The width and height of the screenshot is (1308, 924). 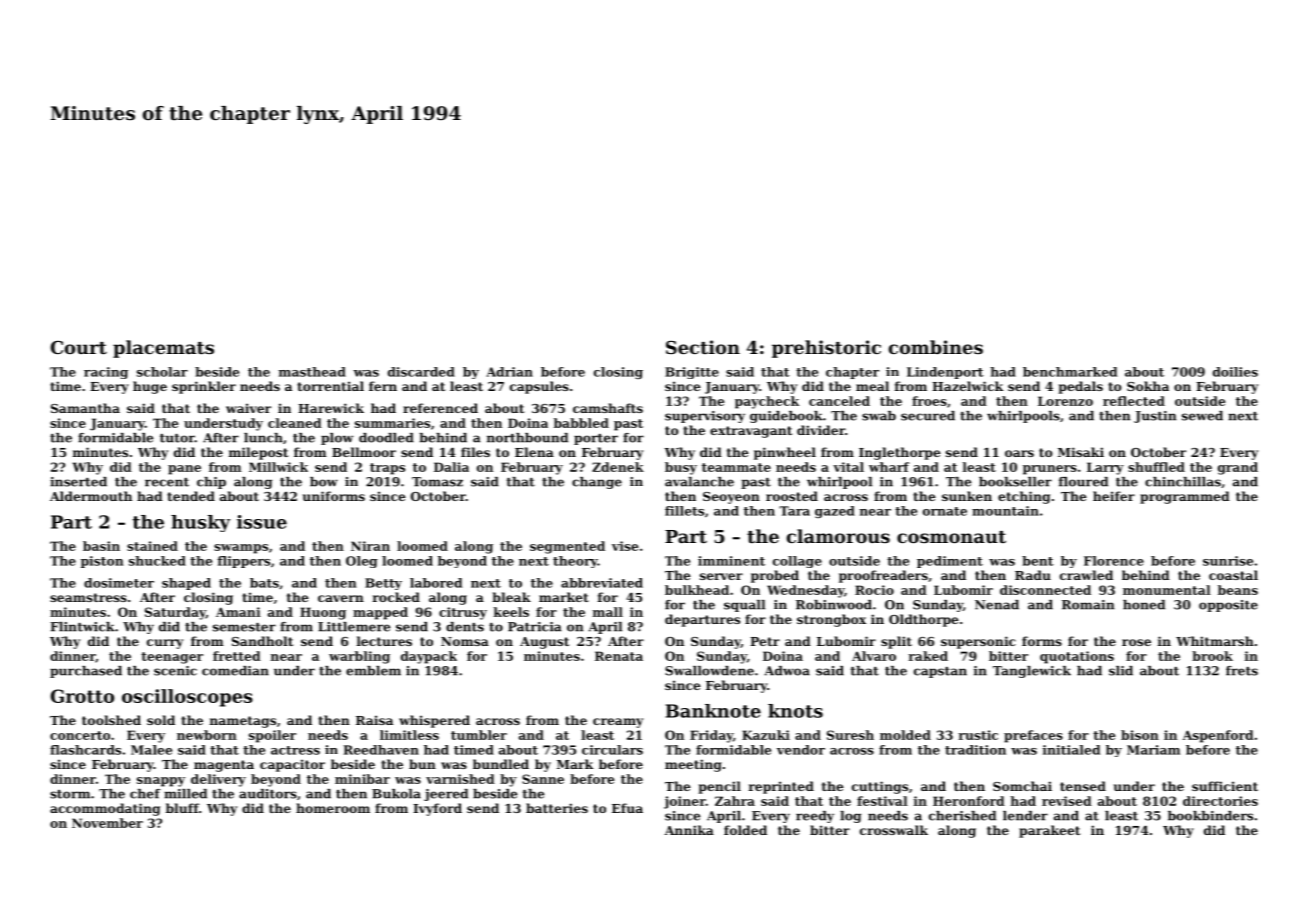 I want to click on bookbinders, so click(x=1210, y=816).
